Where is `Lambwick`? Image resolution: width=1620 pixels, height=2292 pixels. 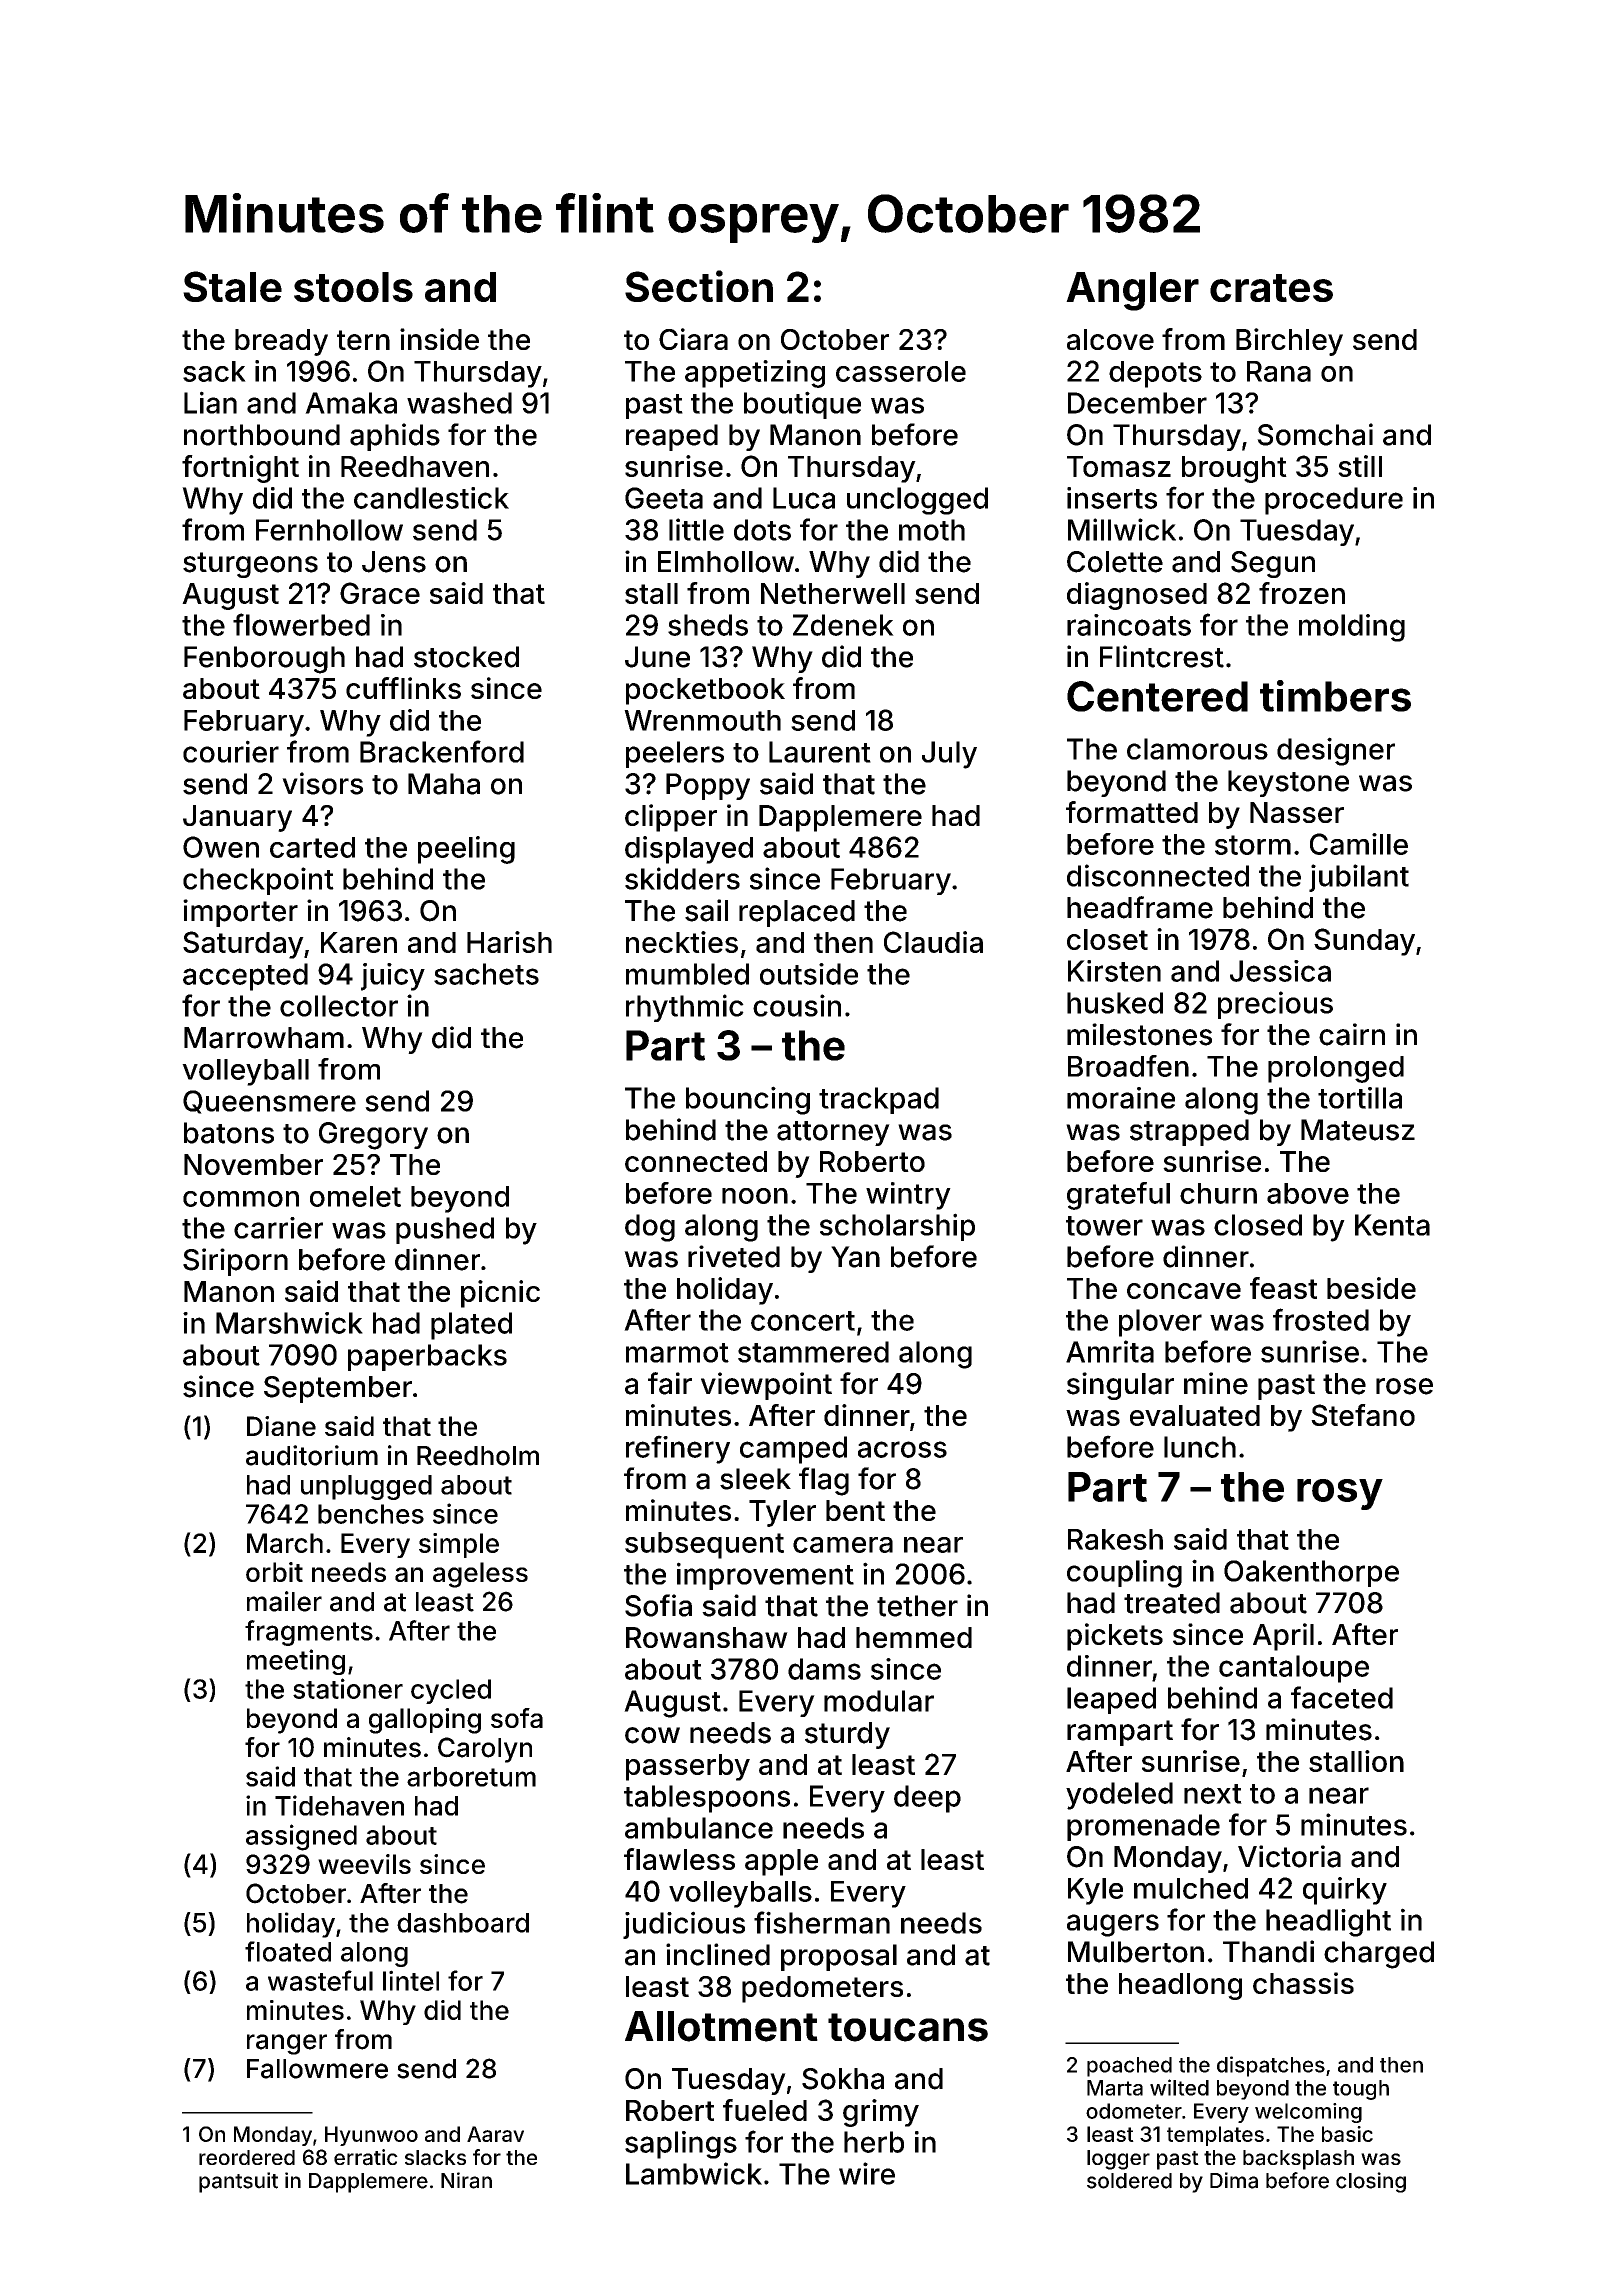 Lambwick is located at coordinates (694, 2173).
